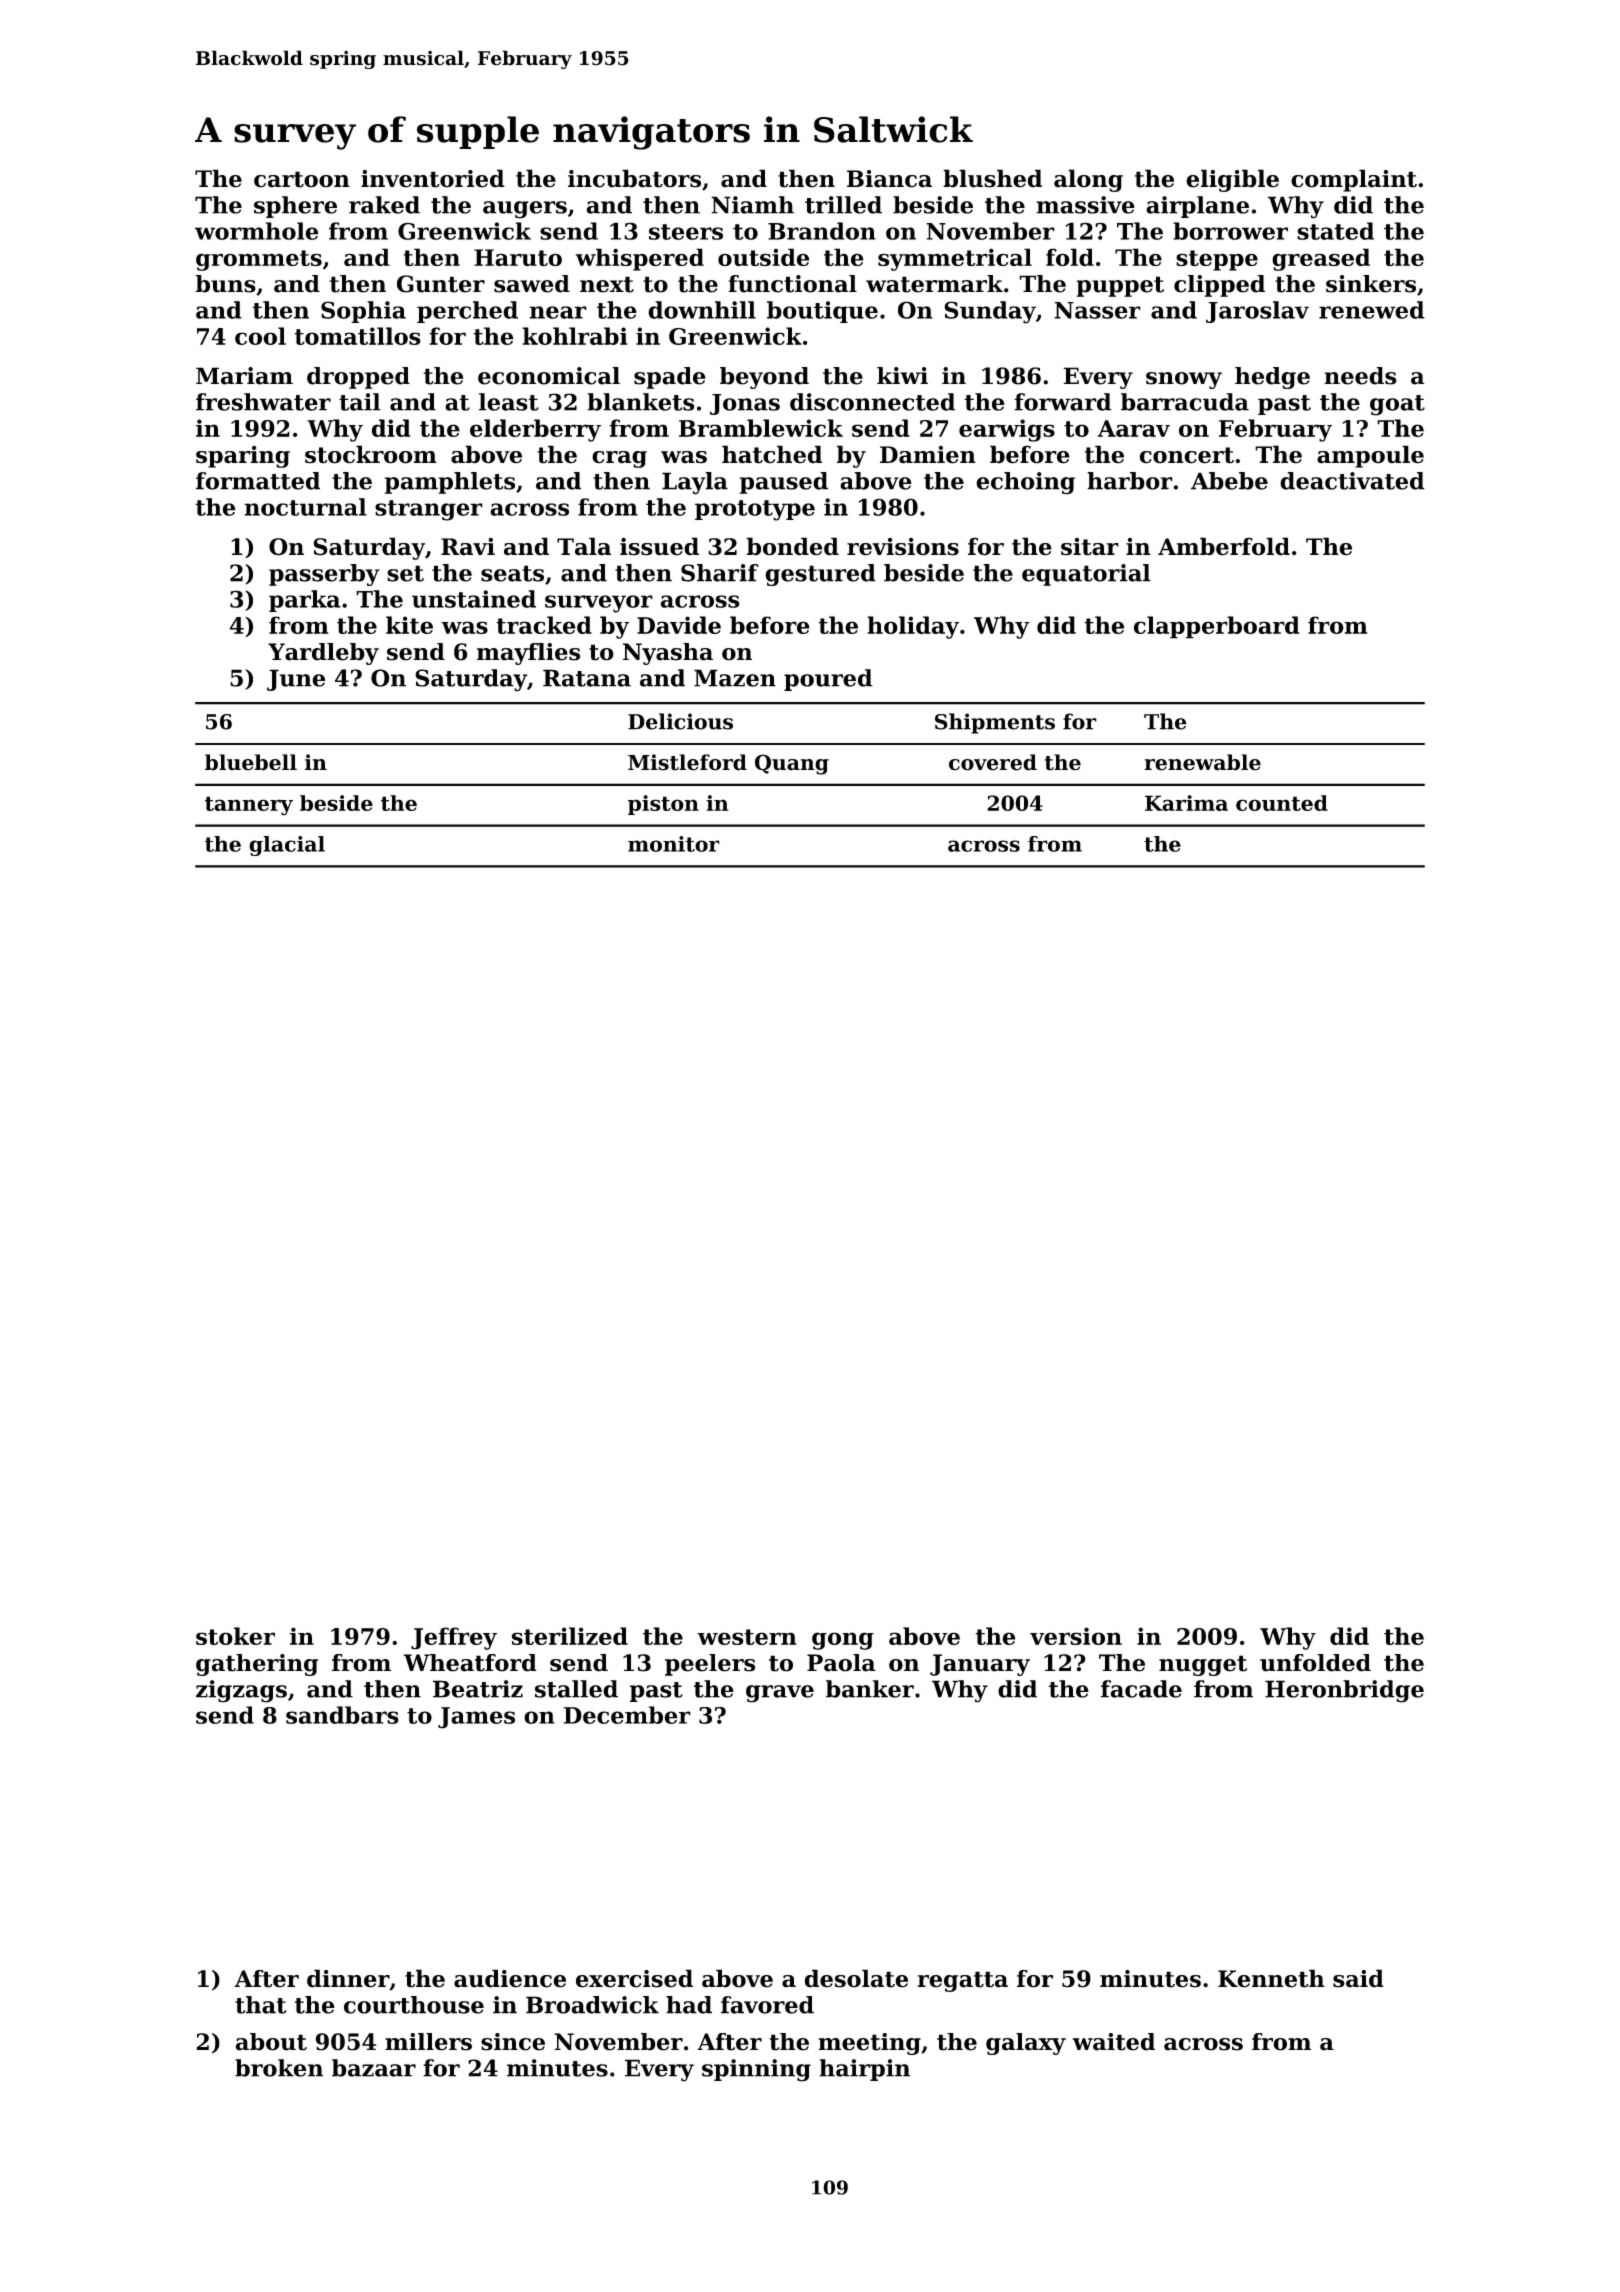 This image has width=1620, height=2292. What do you see at coordinates (1076, 1636) in the image?
I see `version` at bounding box center [1076, 1636].
